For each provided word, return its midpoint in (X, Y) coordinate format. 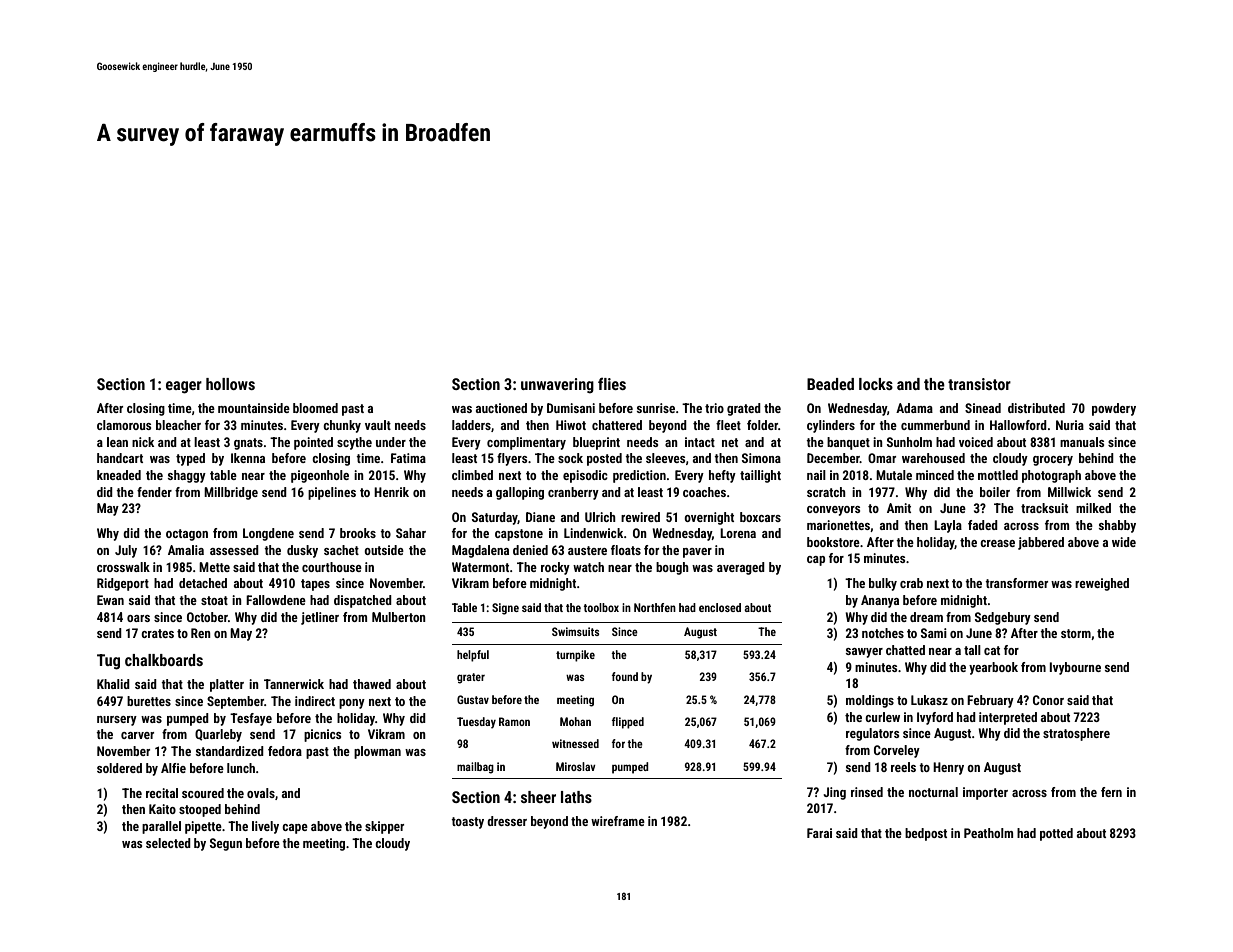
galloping (520, 493)
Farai (819, 833)
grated (744, 409)
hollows (230, 384)
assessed (234, 550)
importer (985, 793)
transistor (979, 384)
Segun (226, 844)
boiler (995, 492)
